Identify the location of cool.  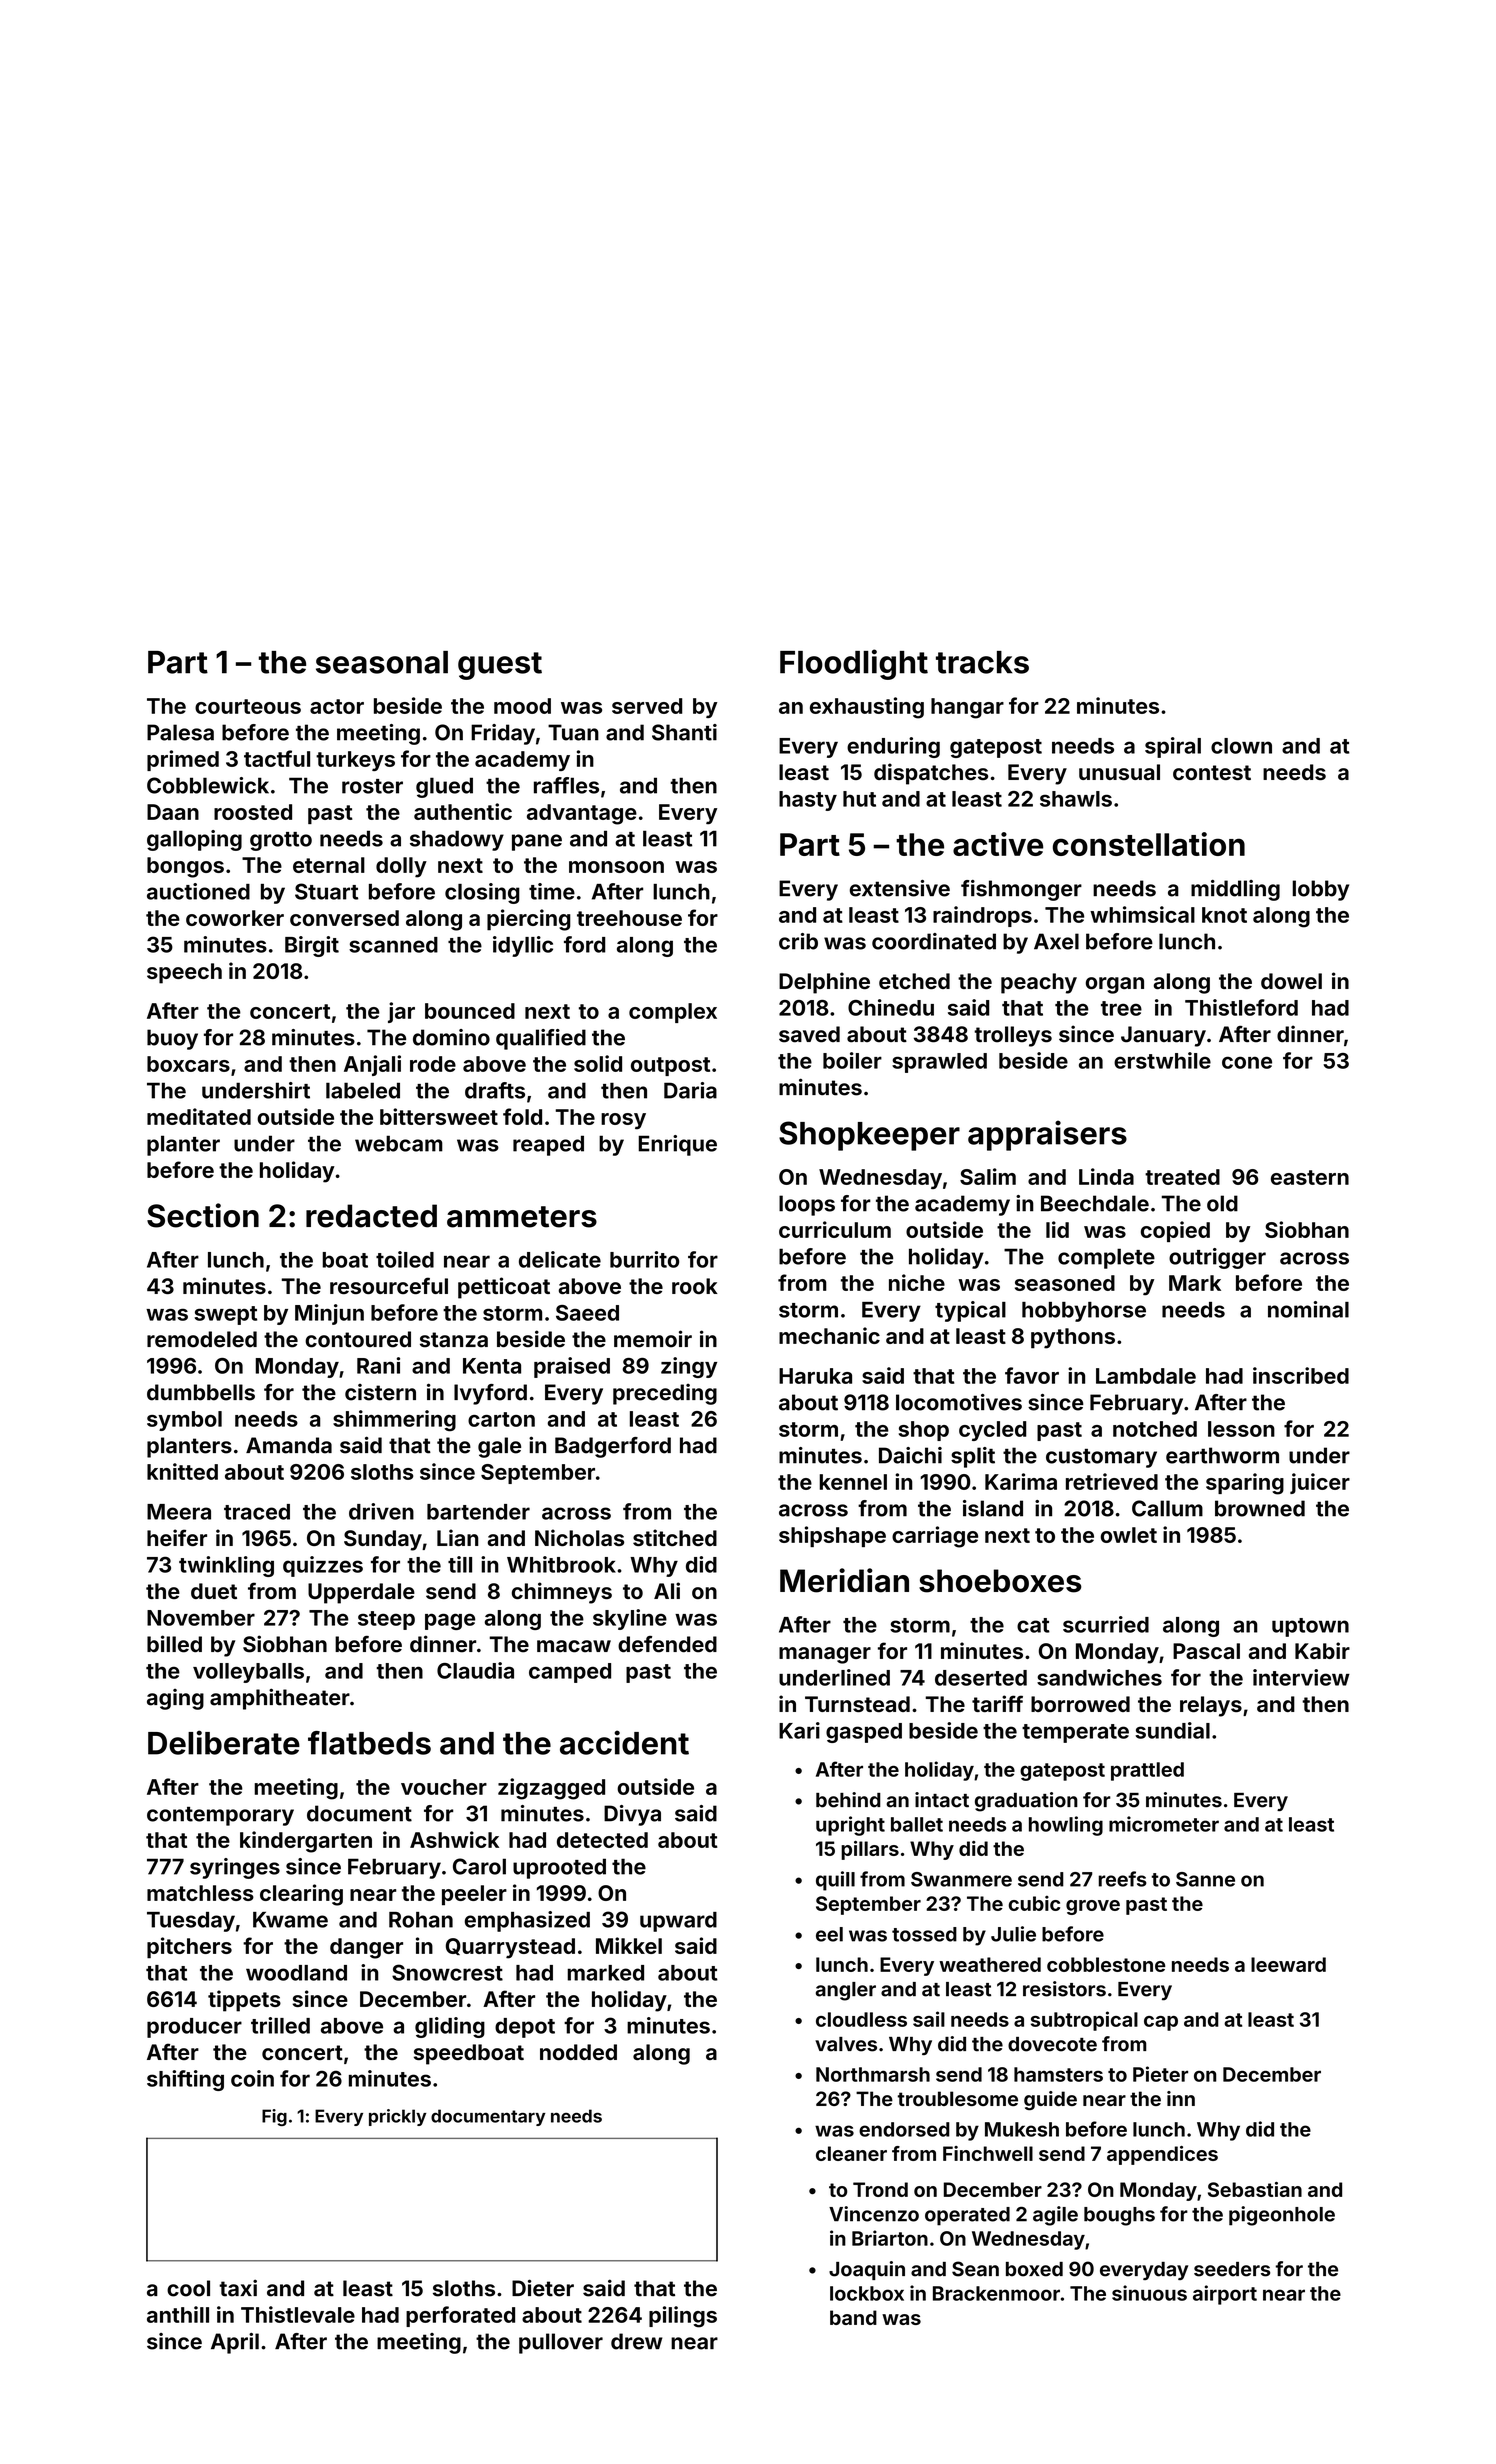
(188, 2288).
